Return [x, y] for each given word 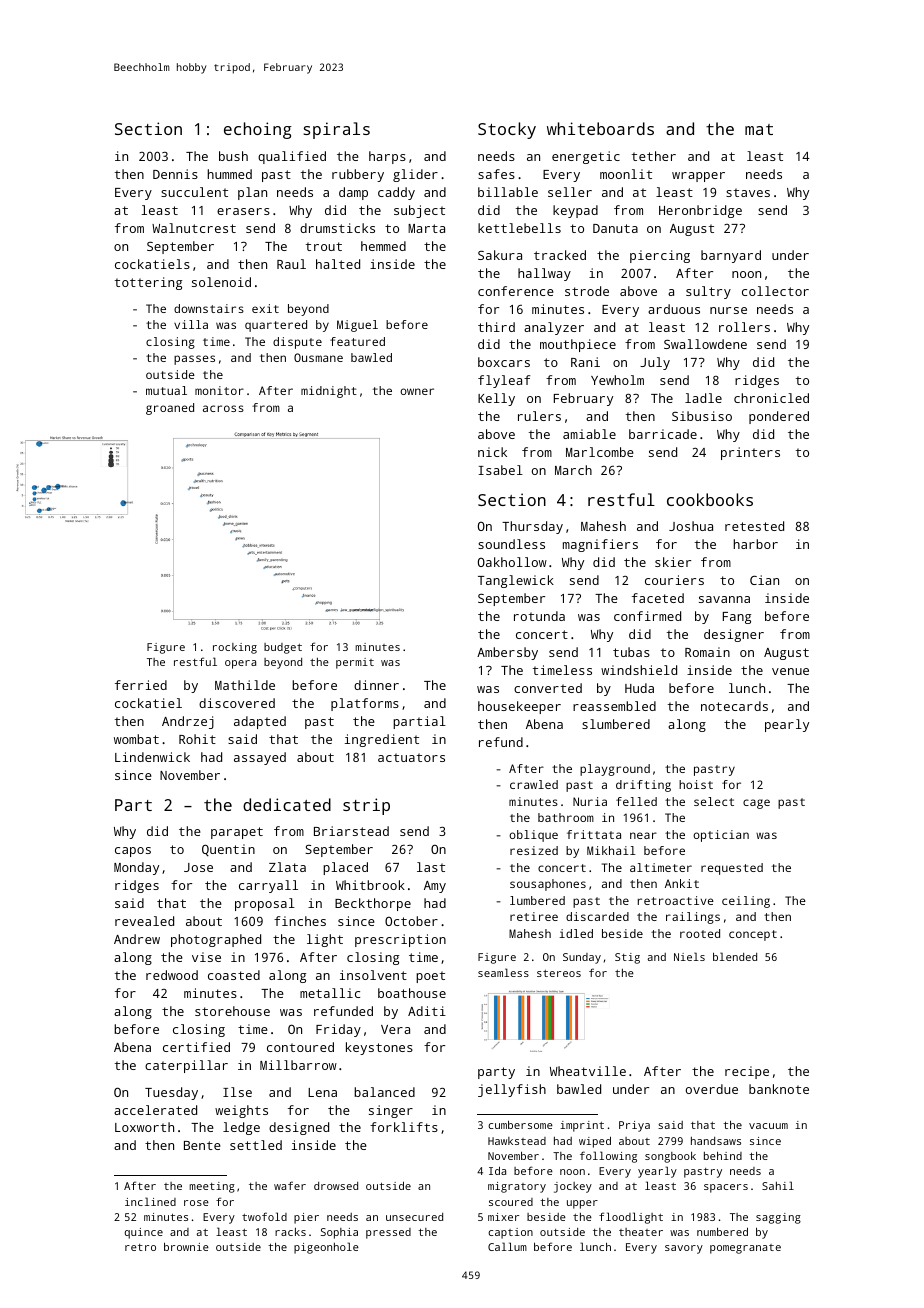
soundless [511, 544]
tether [654, 156]
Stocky [507, 130]
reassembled [614, 706]
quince [144, 1233]
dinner [376, 685]
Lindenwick [152, 757]
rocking [235, 648]
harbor [755, 544]
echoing [258, 130]
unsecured [414, 1217]
